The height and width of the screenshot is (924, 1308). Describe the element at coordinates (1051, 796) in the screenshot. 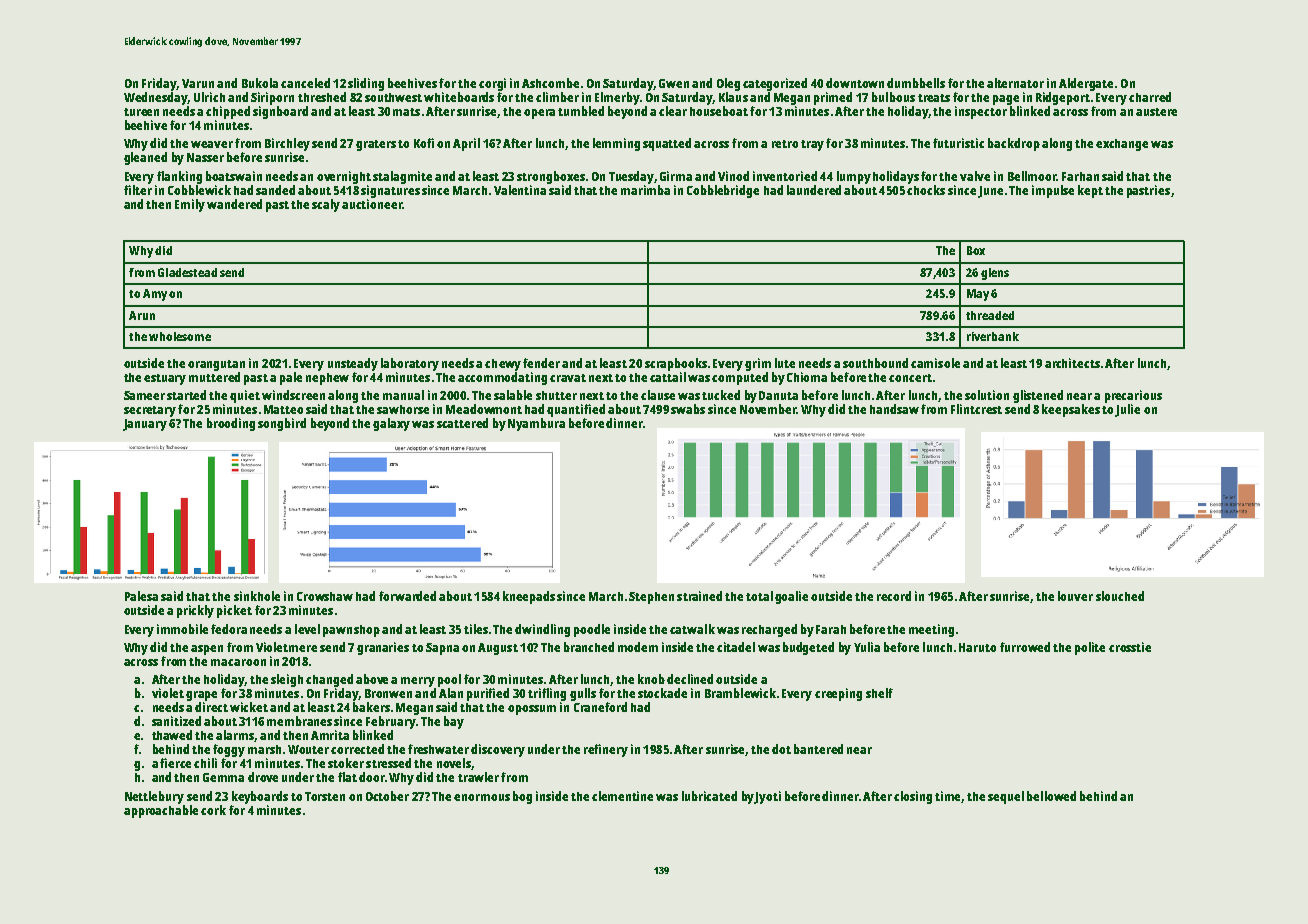

I see `bellowed` at that location.
